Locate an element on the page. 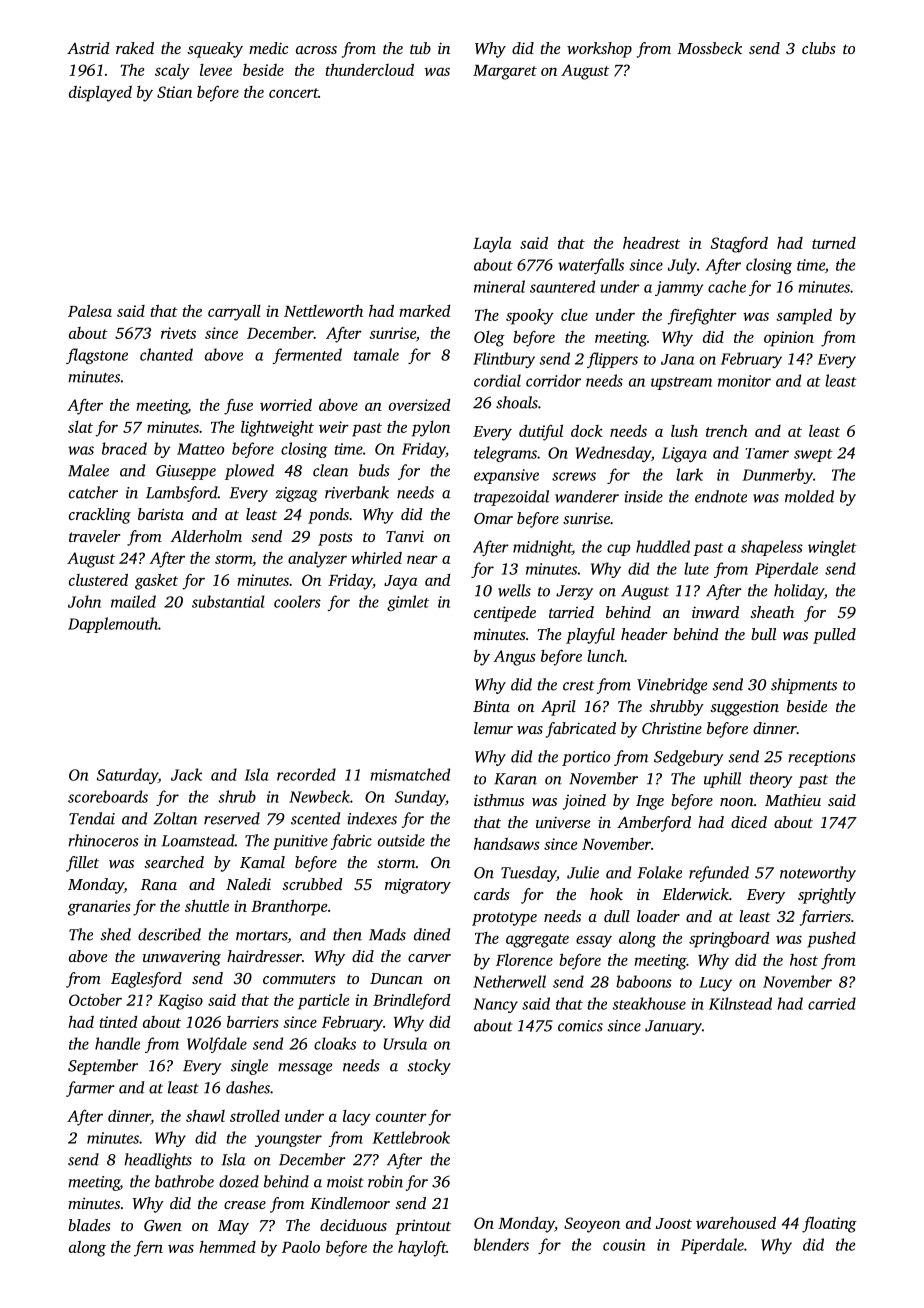 The height and width of the page is (1308, 924). Dapplemouth is located at coordinates (113, 625).
